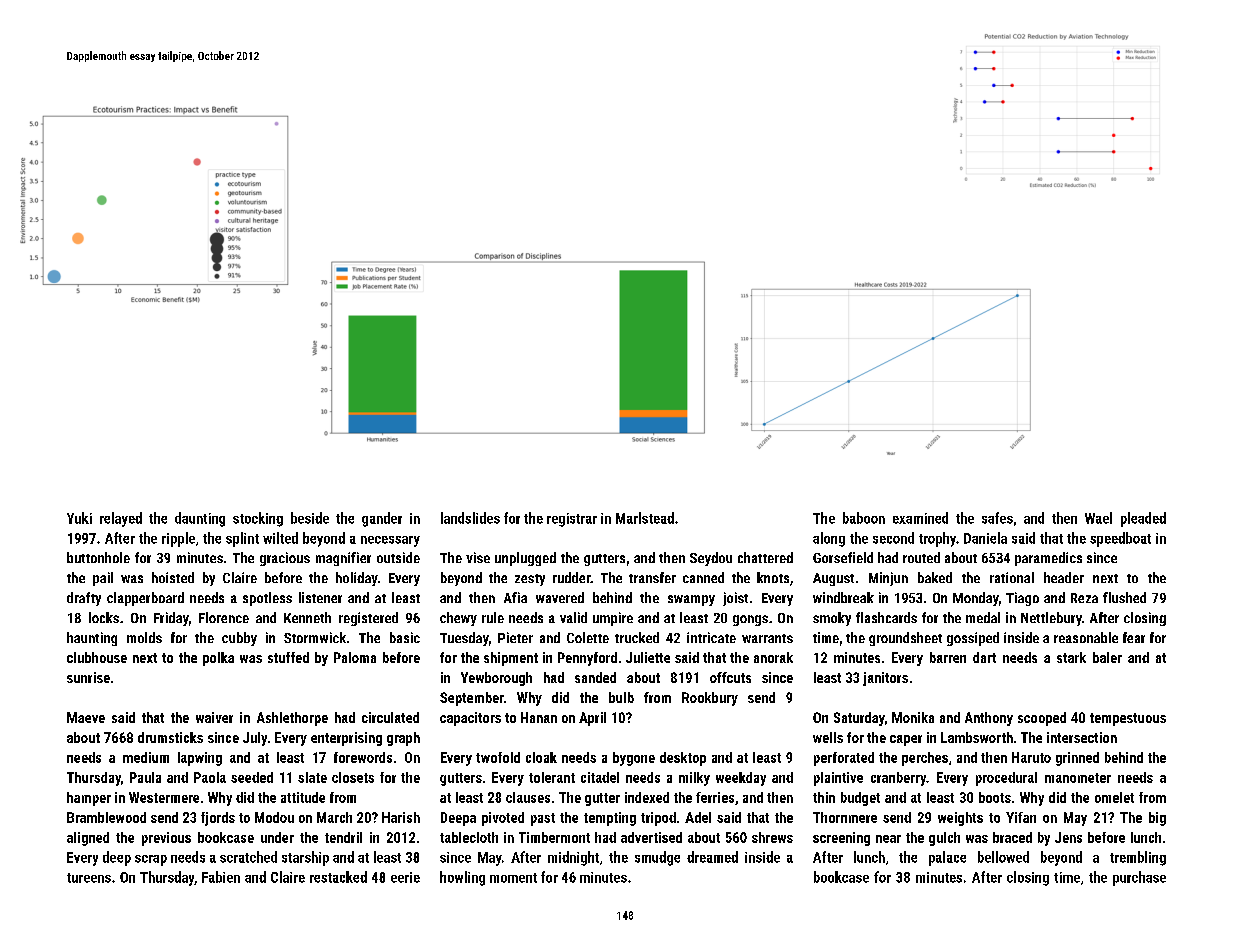 This screenshot has height=952, width=1233. What do you see at coordinates (572, 520) in the screenshot?
I see `registrar` at bounding box center [572, 520].
